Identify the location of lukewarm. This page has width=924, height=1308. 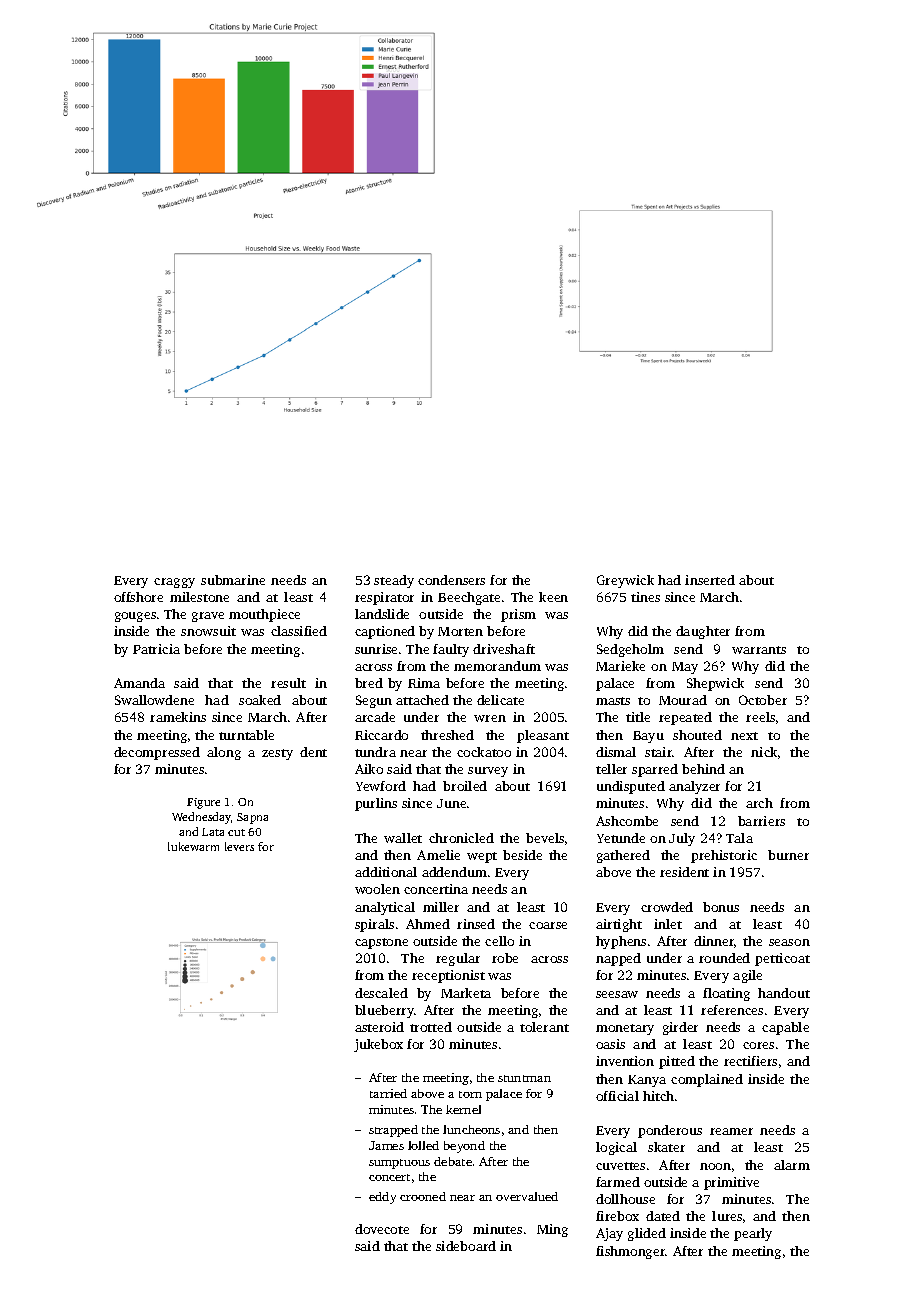
(193, 846).
